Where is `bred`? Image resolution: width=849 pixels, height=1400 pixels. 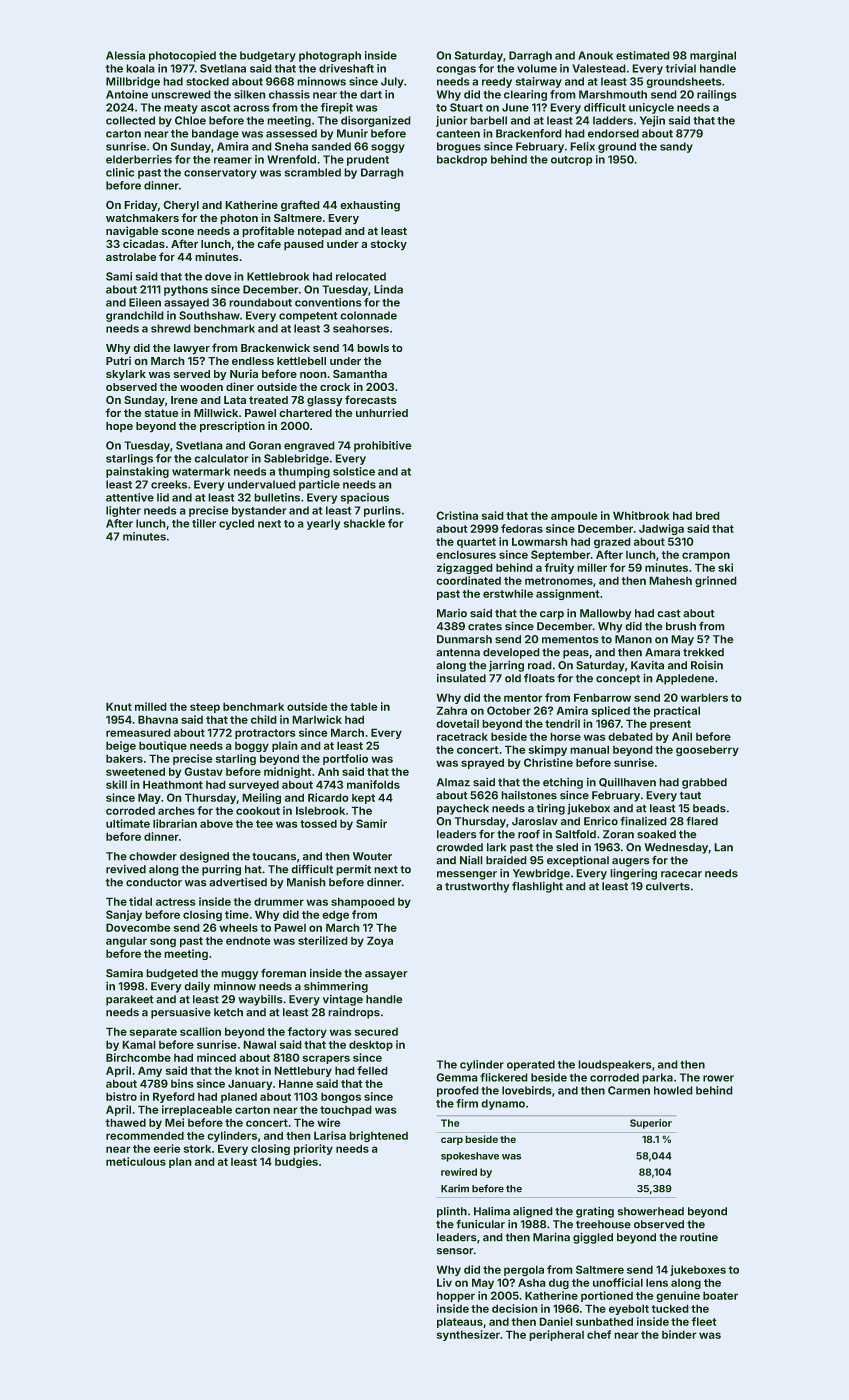
bred is located at coordinates (708, 515).
